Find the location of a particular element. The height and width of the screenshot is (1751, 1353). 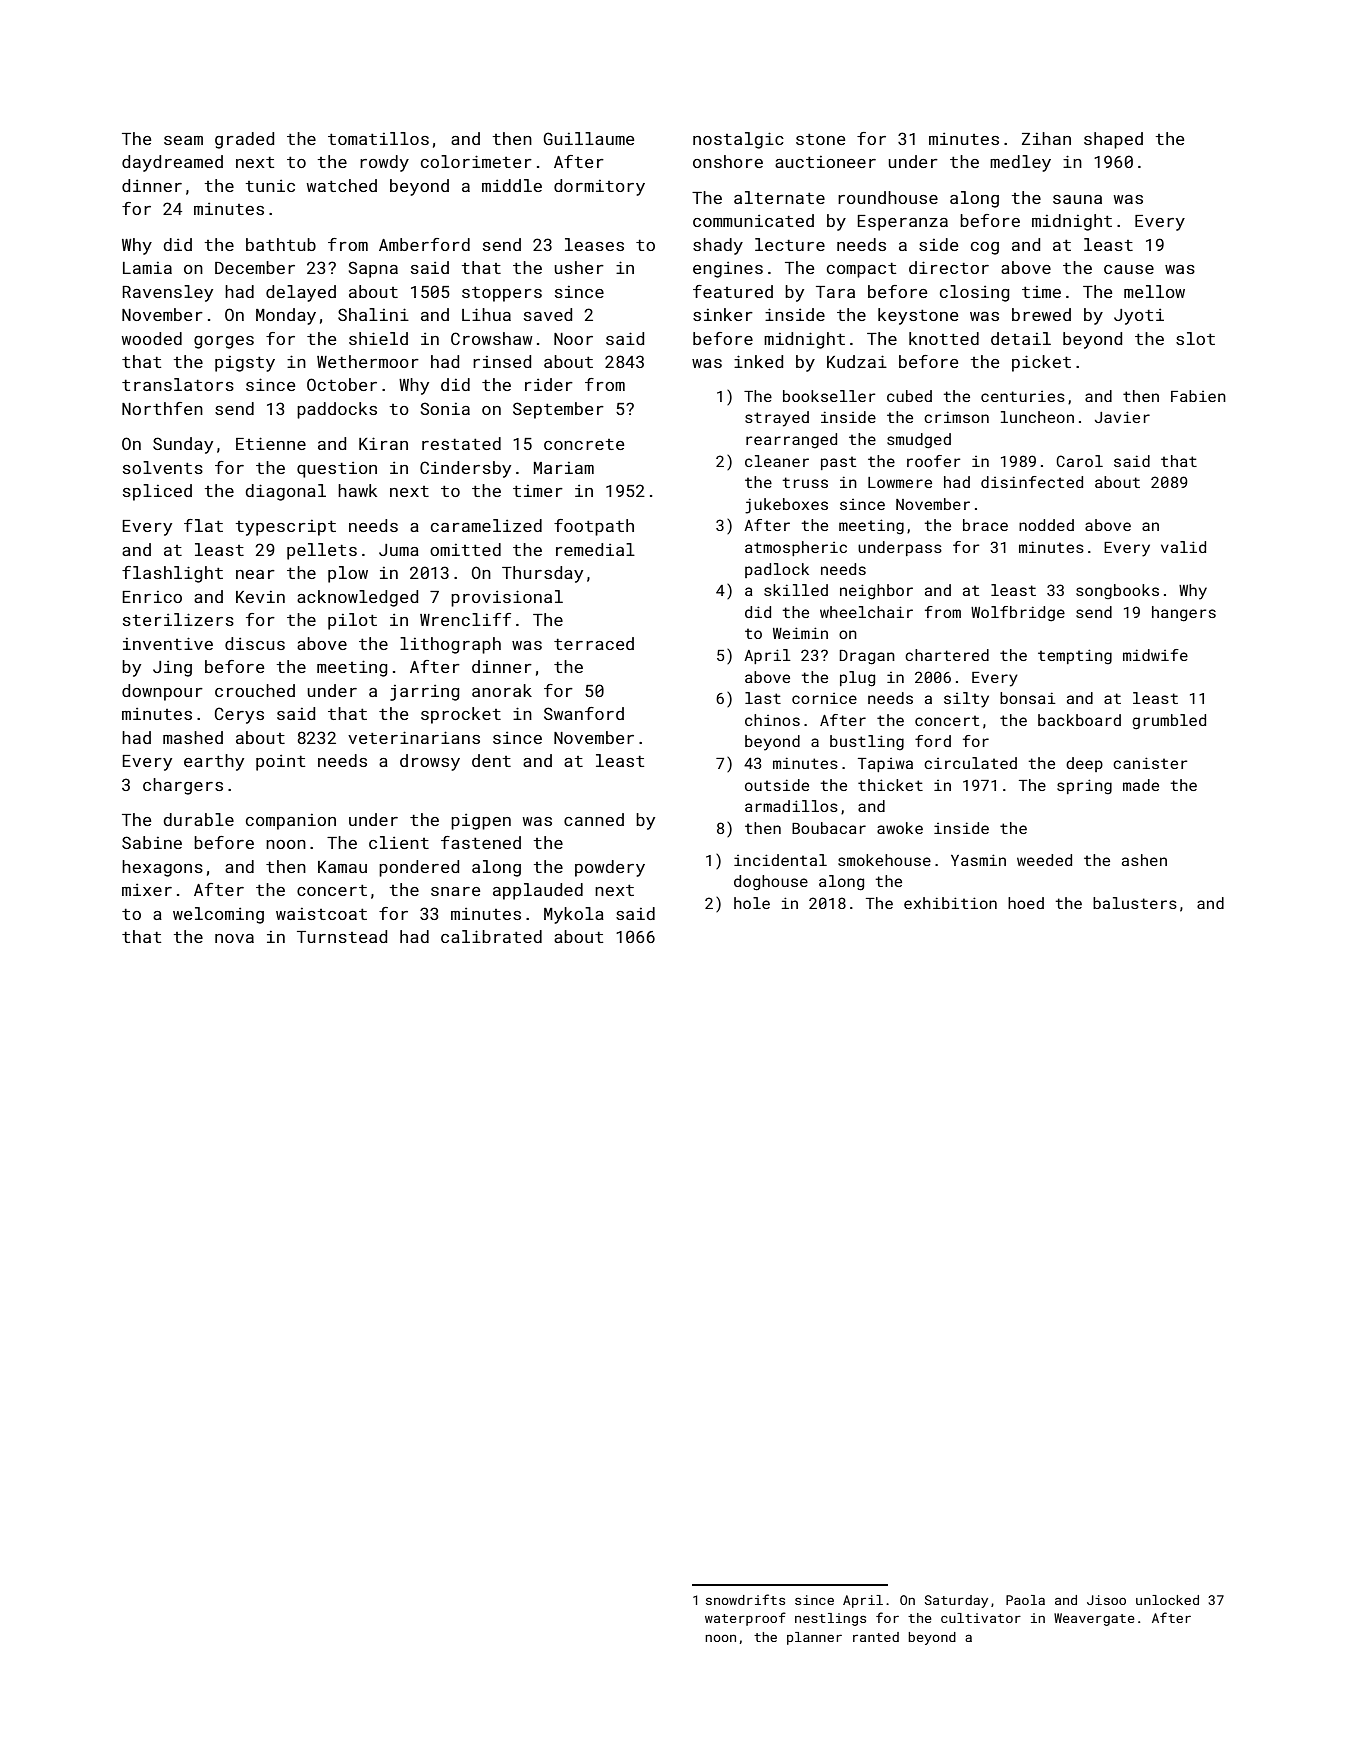

balusters is located at coordinates (1135, 903).
